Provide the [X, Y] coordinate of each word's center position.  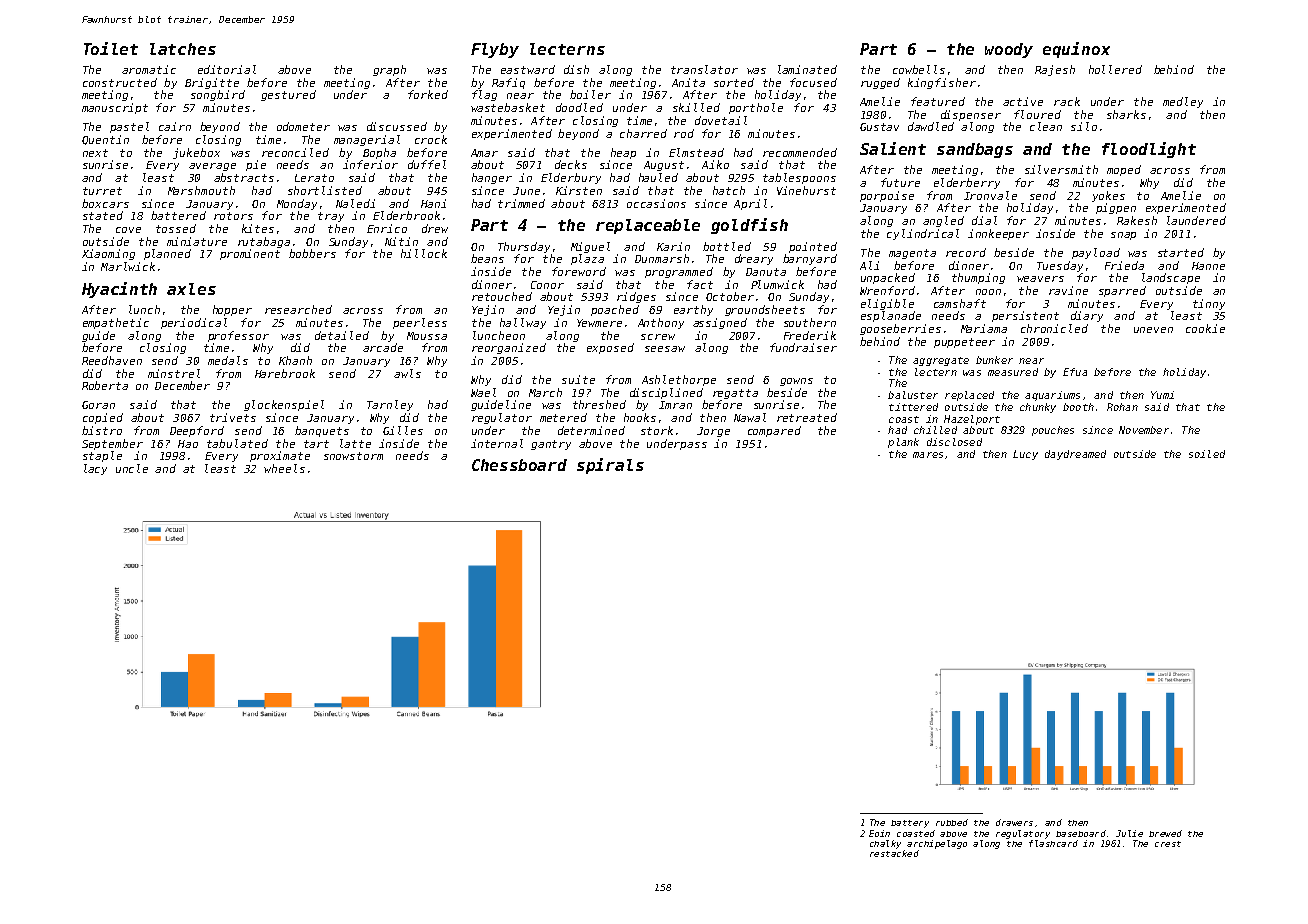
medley [1183, 102]
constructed [120, 82]
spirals [610, 466]
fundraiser [803, 347]
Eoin [879, 833]
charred [643, 133]
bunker [994, 360]
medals [228, 360]
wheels [284, 468]
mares [928, 455]
